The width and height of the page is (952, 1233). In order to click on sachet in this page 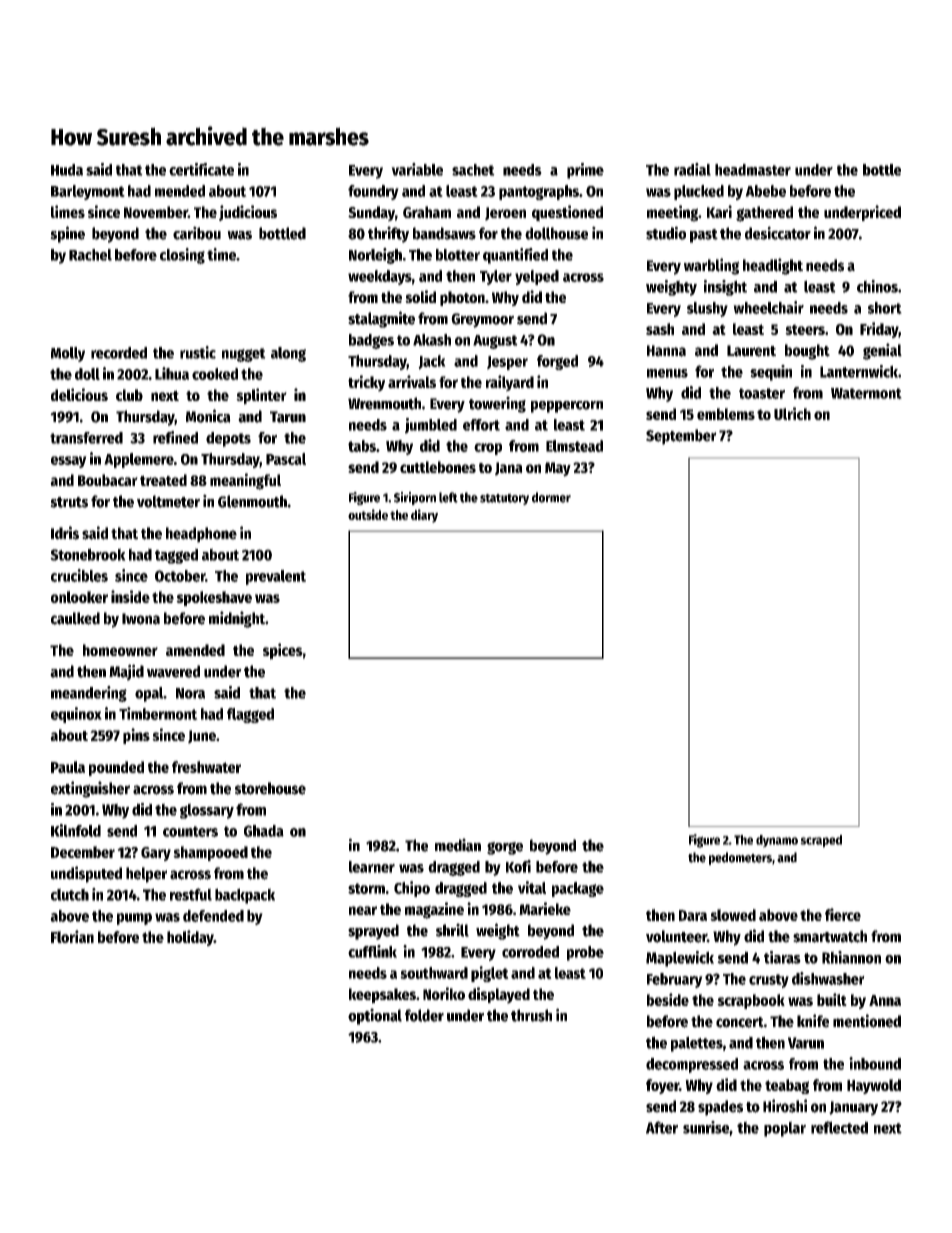, I will do `click(473, 170)`.
